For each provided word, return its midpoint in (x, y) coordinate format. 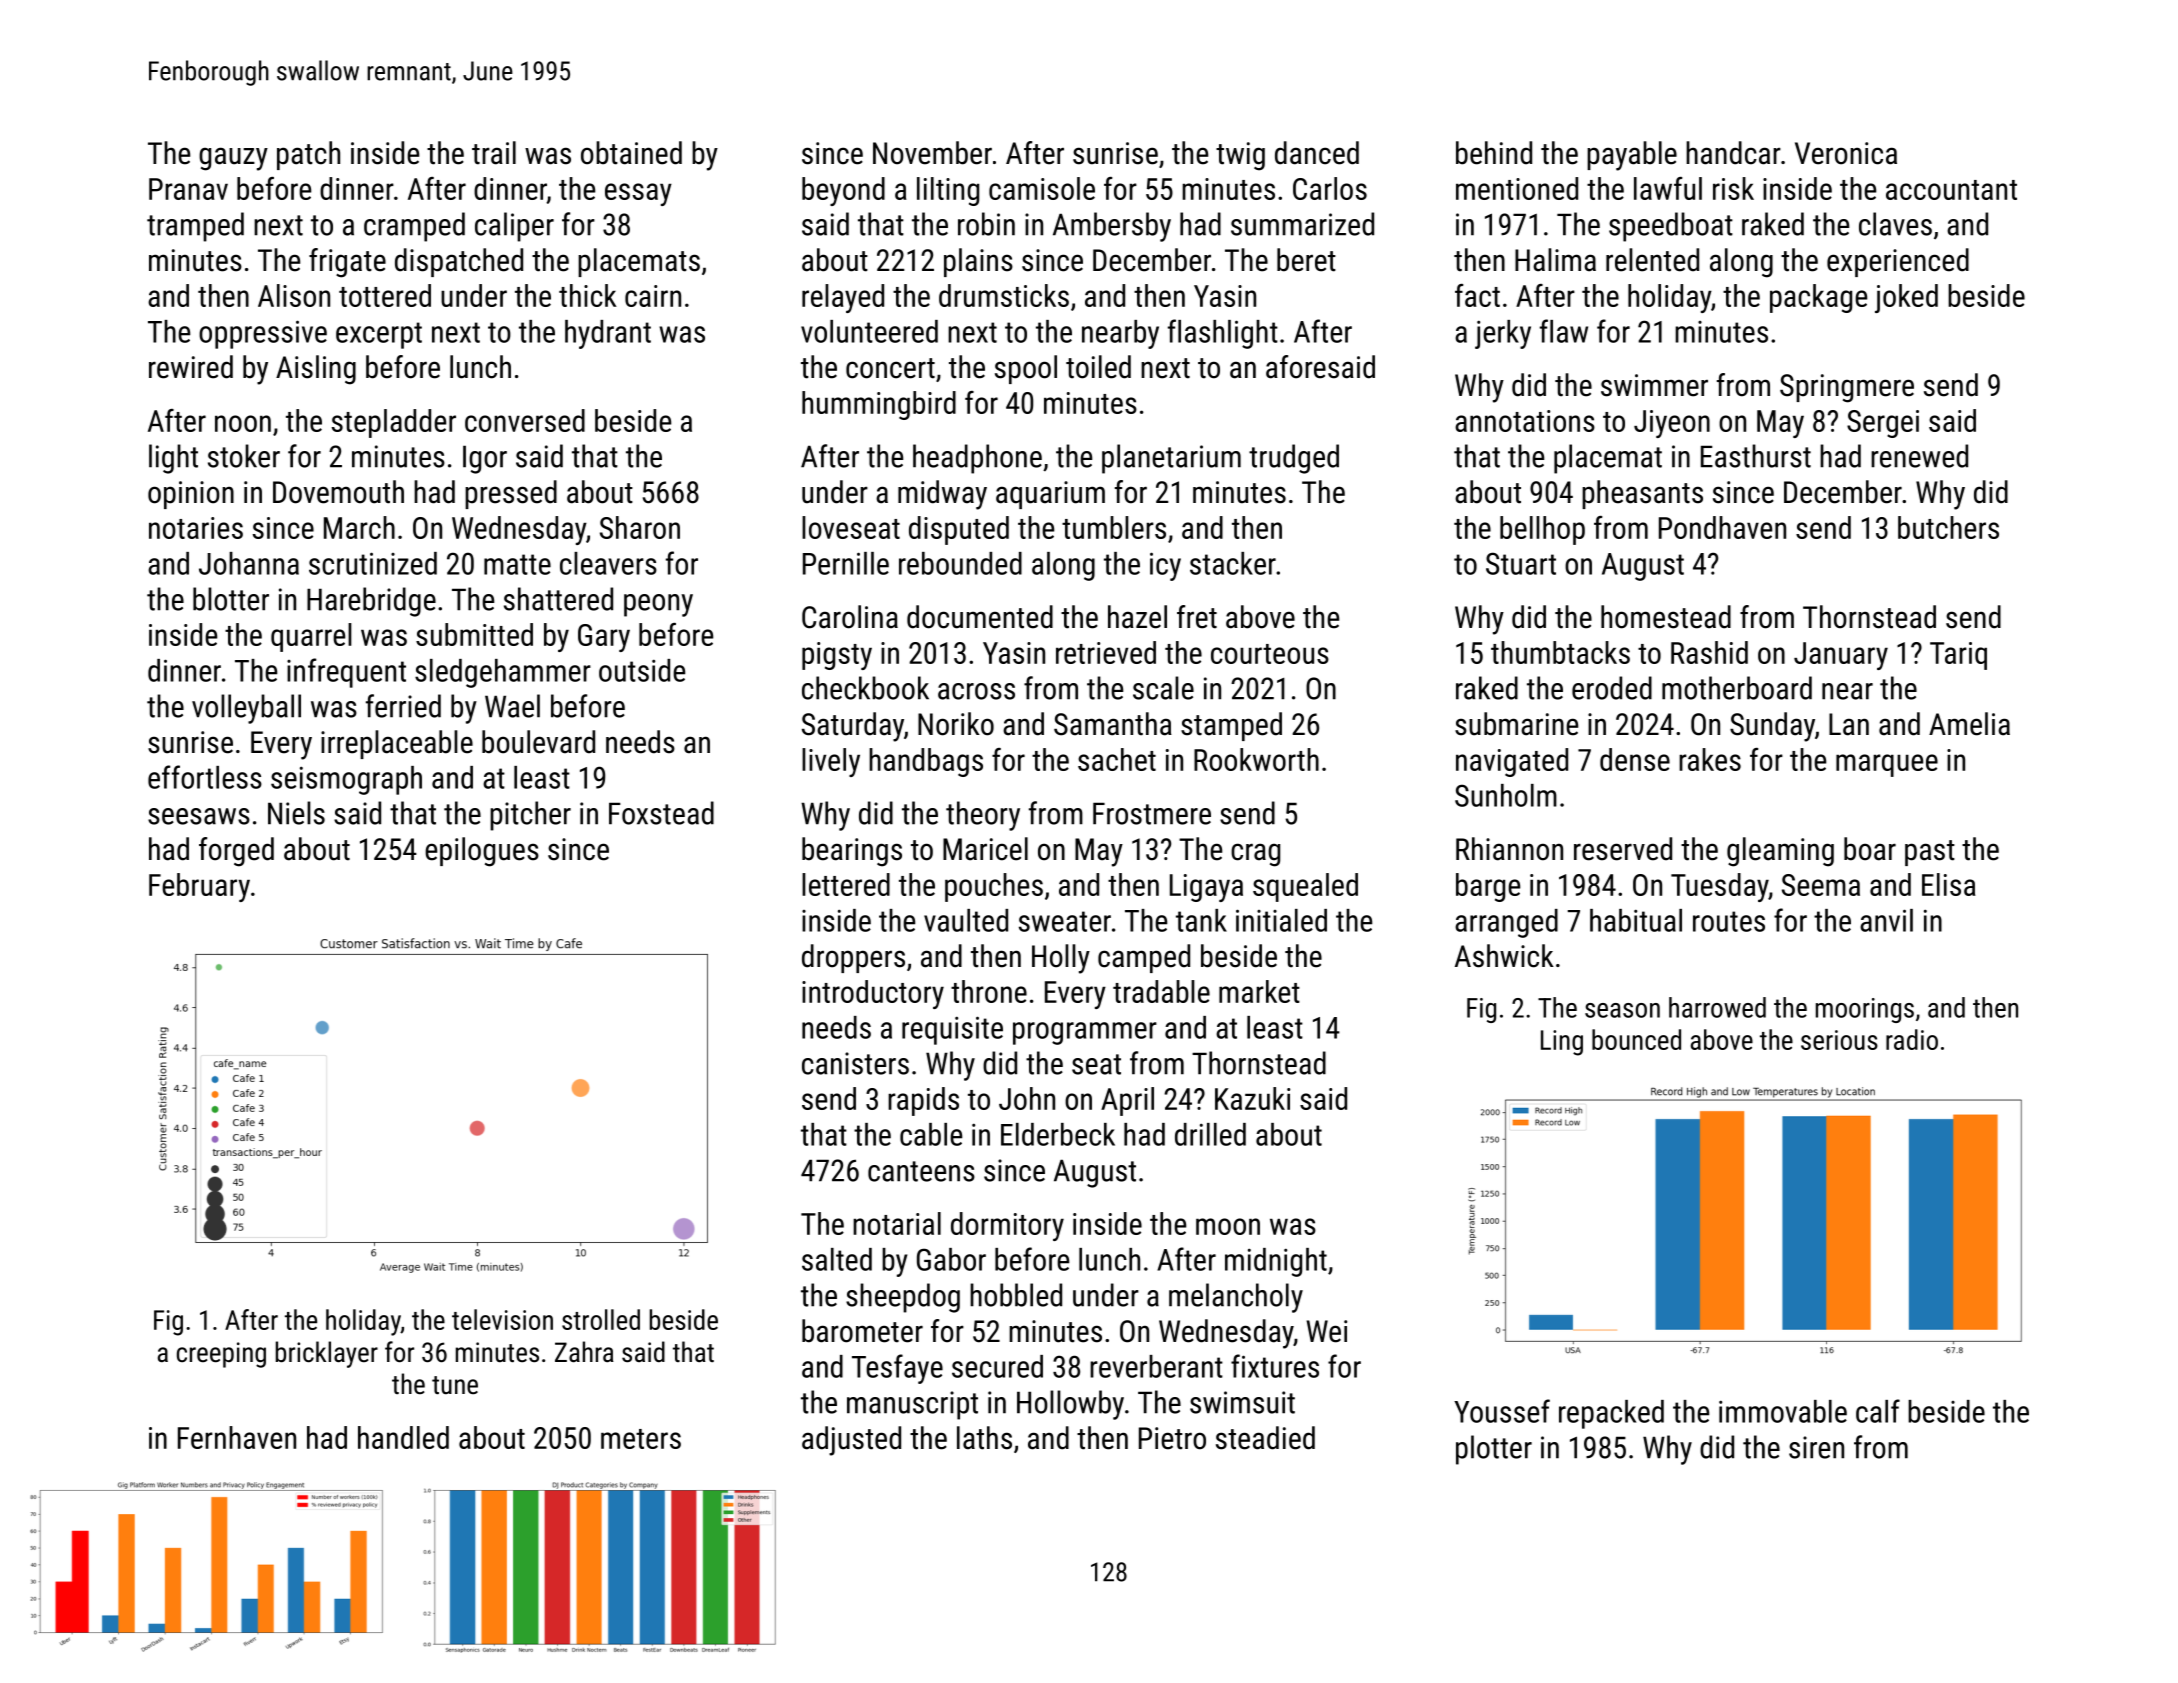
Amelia (1969, 724)
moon (1228, 1226)
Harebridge (371, 602)
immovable (1783, 1411)
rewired (191, 367)
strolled (601, 1319)
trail (494, 153)
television (502, 1319)
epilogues (482, 852)
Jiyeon (1672, 424)
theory (983, 816)
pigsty (837, 656)
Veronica (1846, 153)
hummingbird (879, 405)
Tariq (1958, 656)
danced (1317, 153)
